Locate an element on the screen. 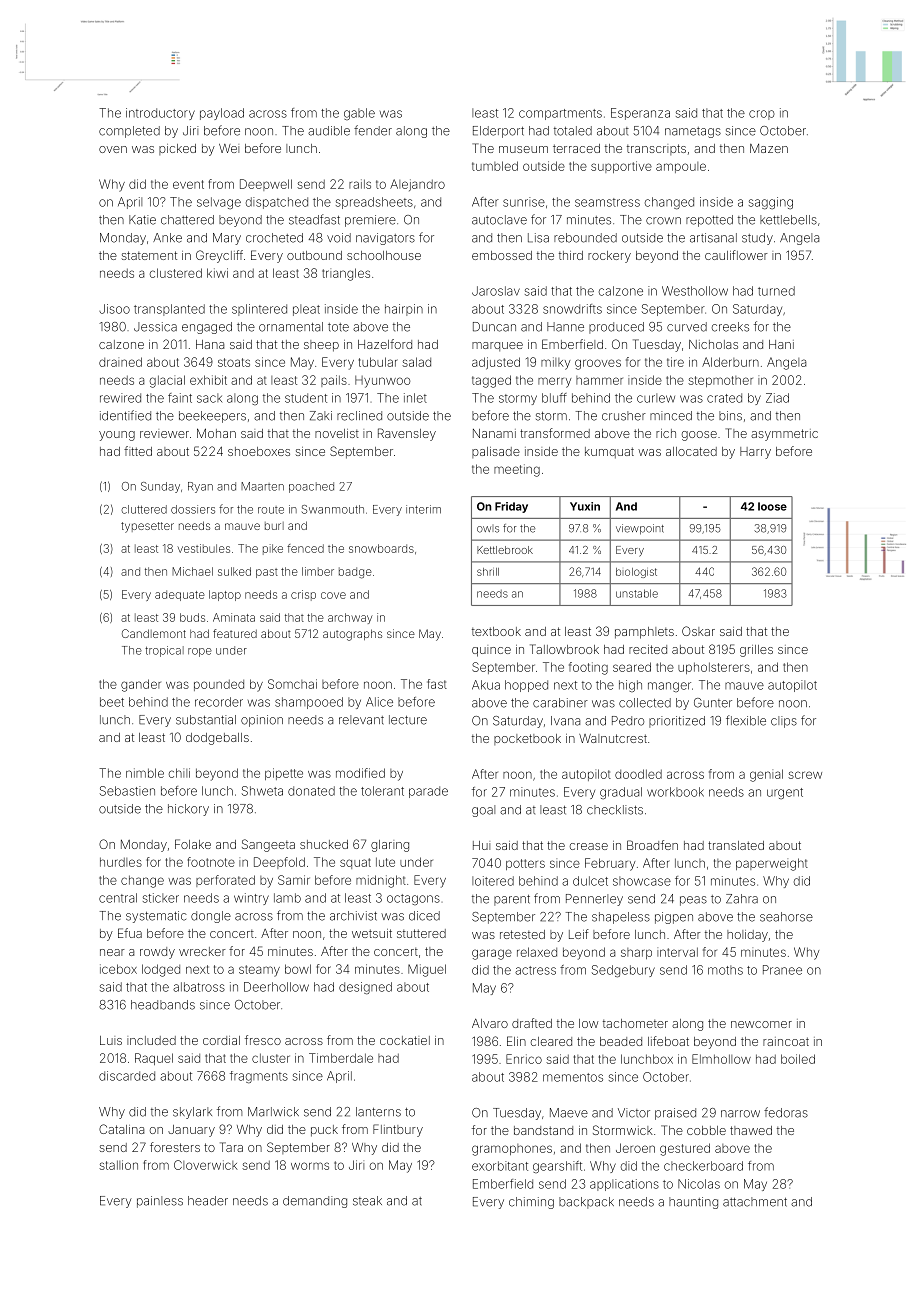  manger is located at coordinates (669, 687).
